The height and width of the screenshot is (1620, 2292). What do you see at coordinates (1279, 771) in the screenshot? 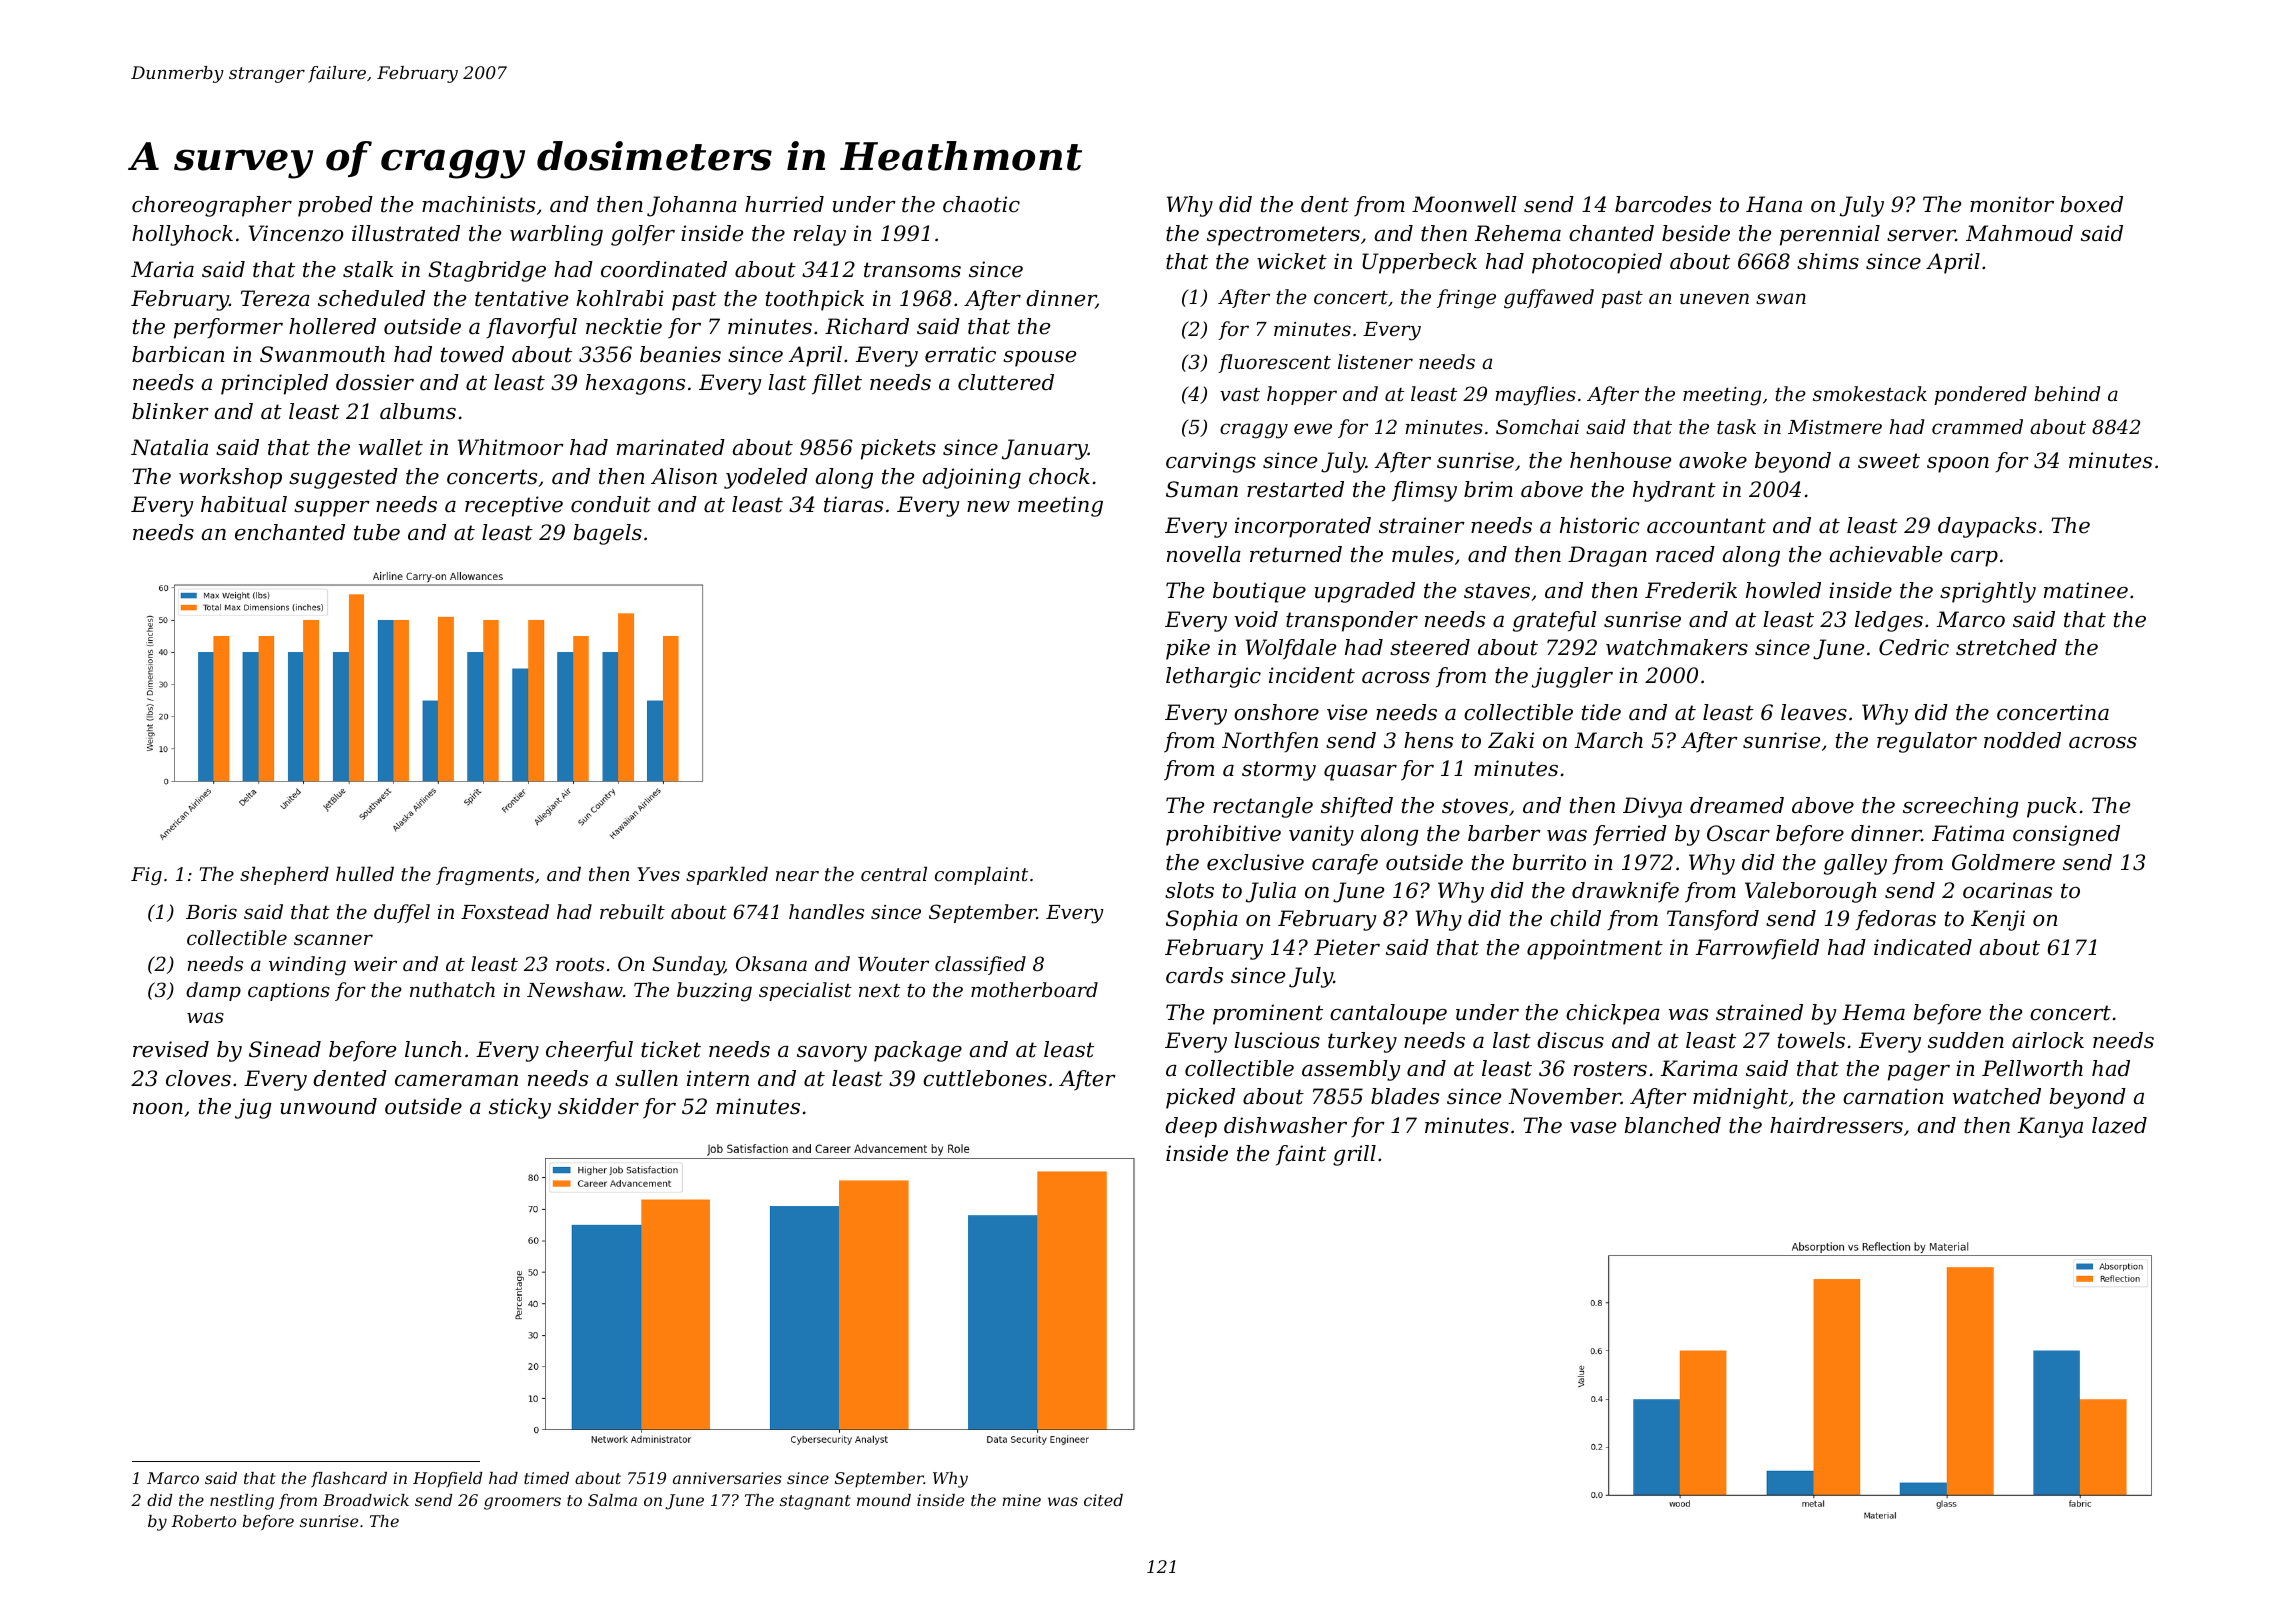
I see `stormy` at bounding box center [1279, 771].
